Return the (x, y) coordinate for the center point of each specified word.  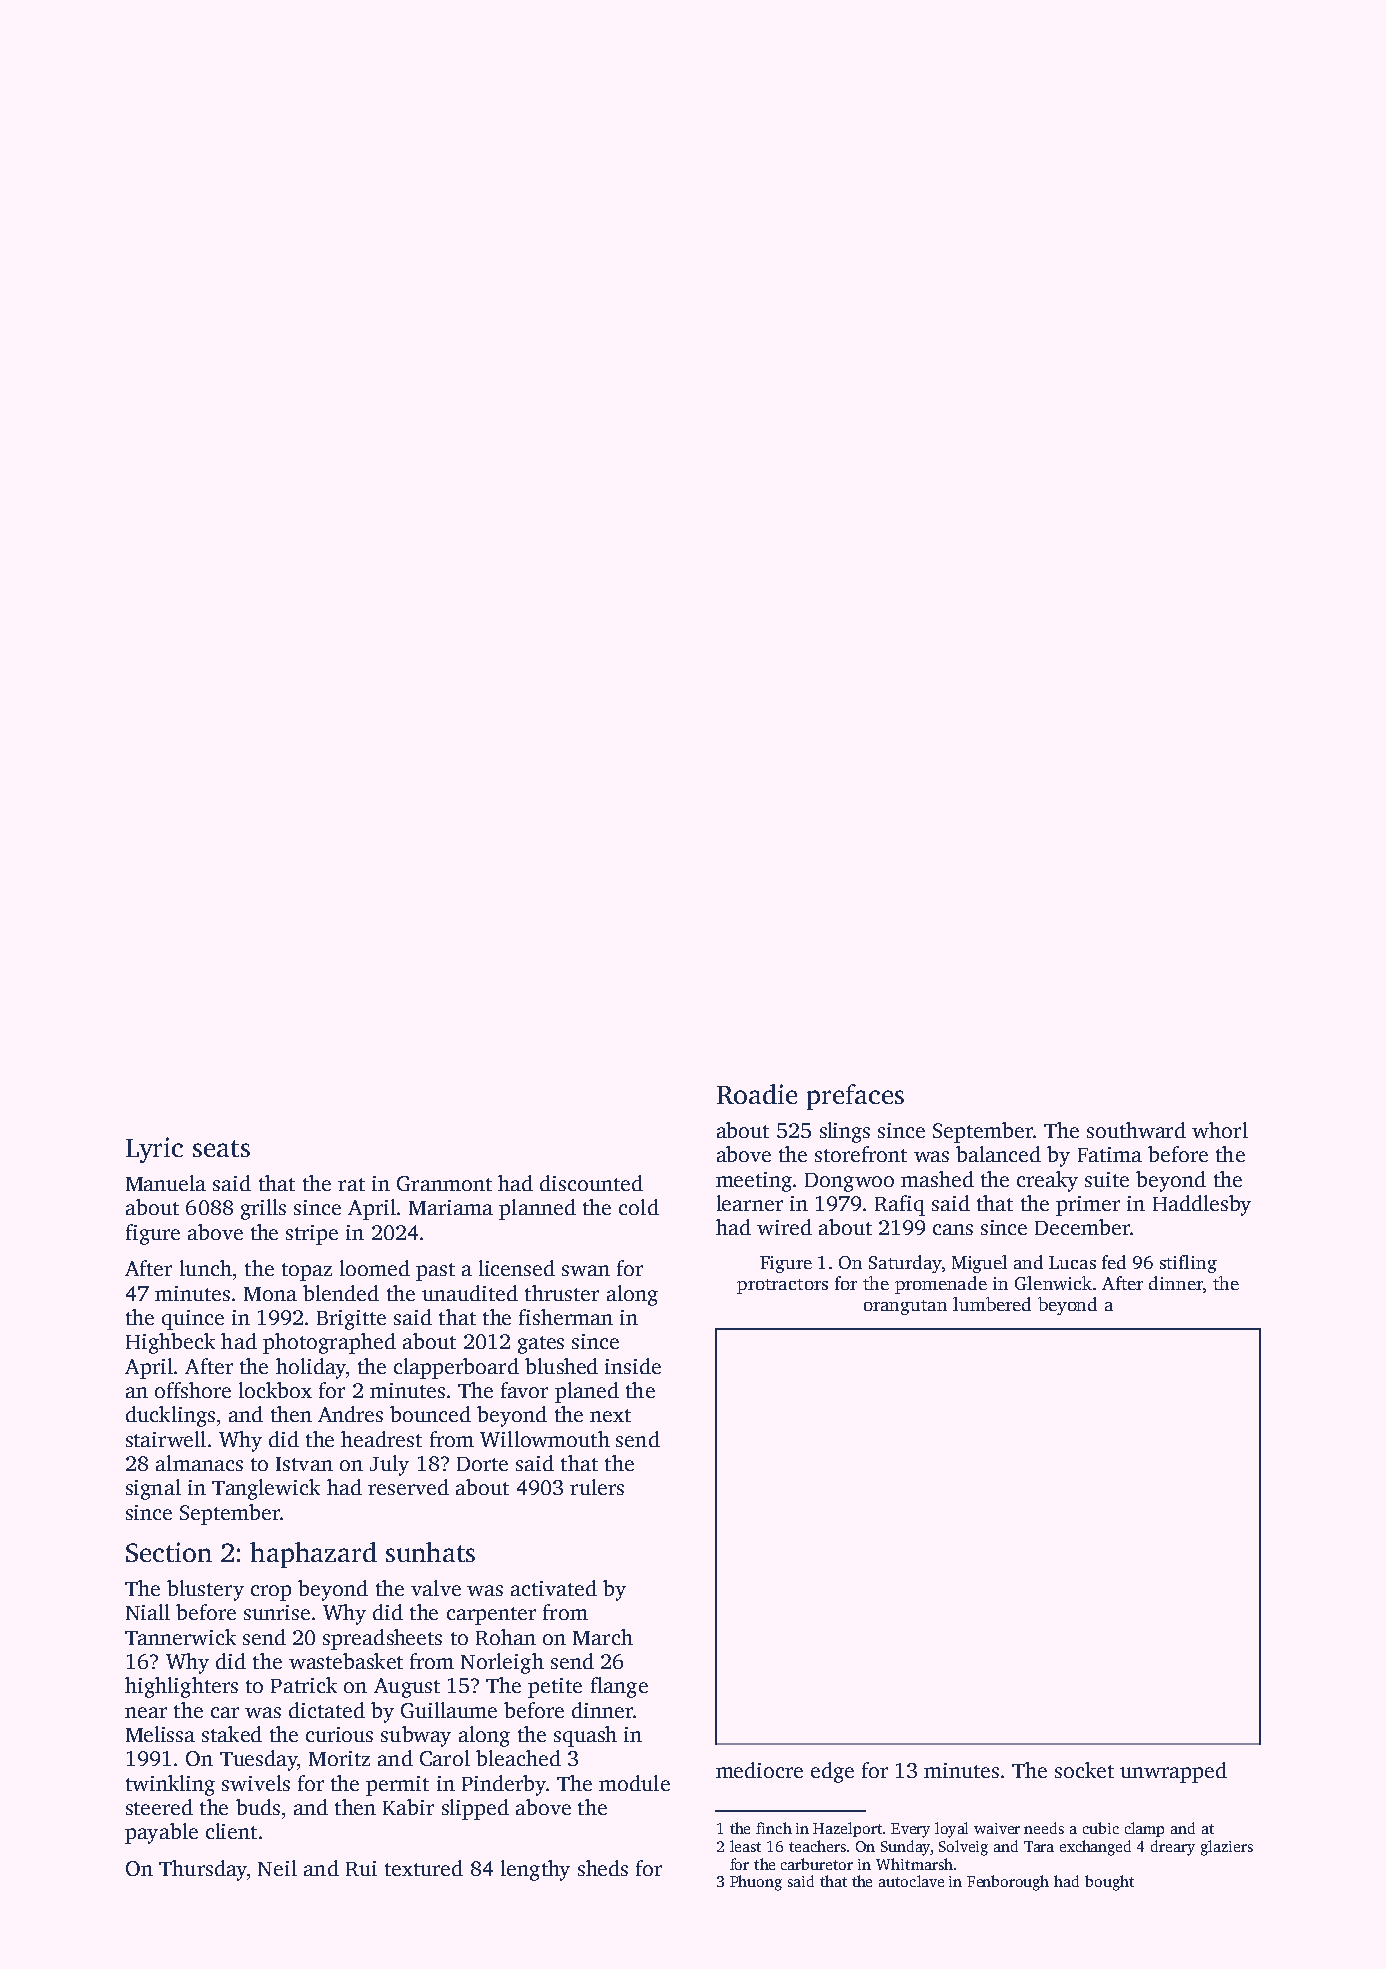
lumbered (992, 1304)
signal (153, 1489)
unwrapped (1173, 1772)
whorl (1220, 1130)
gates (541, 1345)
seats (221, 1148)
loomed (375, 1268)
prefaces (855, 1097)
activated (554, 1588)
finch (774, 1828)
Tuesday (258, 1760)
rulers (597, 1487)
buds (258, 1807)
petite (555, 1688)
